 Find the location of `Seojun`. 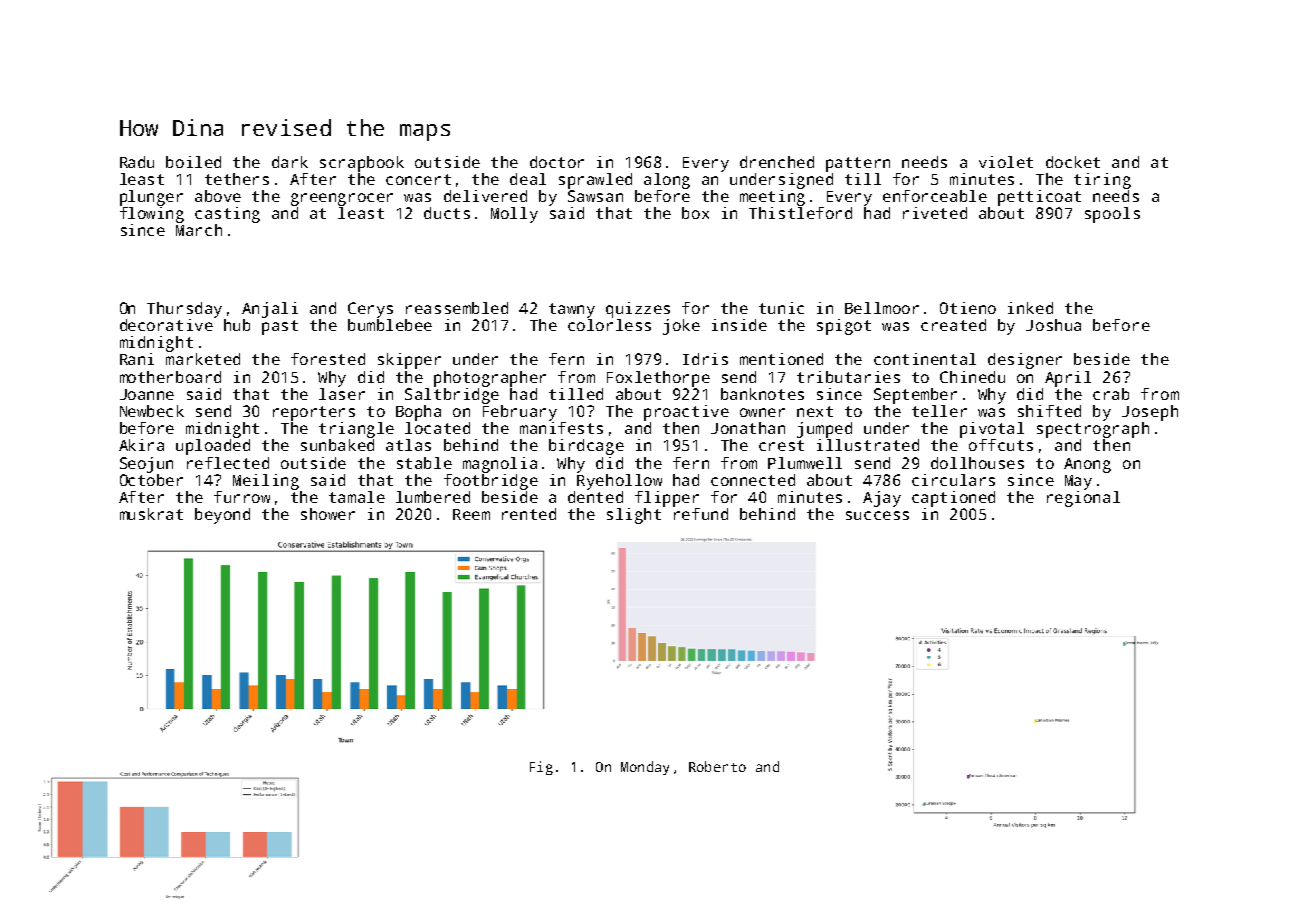

Seojun is located at coordinates (146, 465).
